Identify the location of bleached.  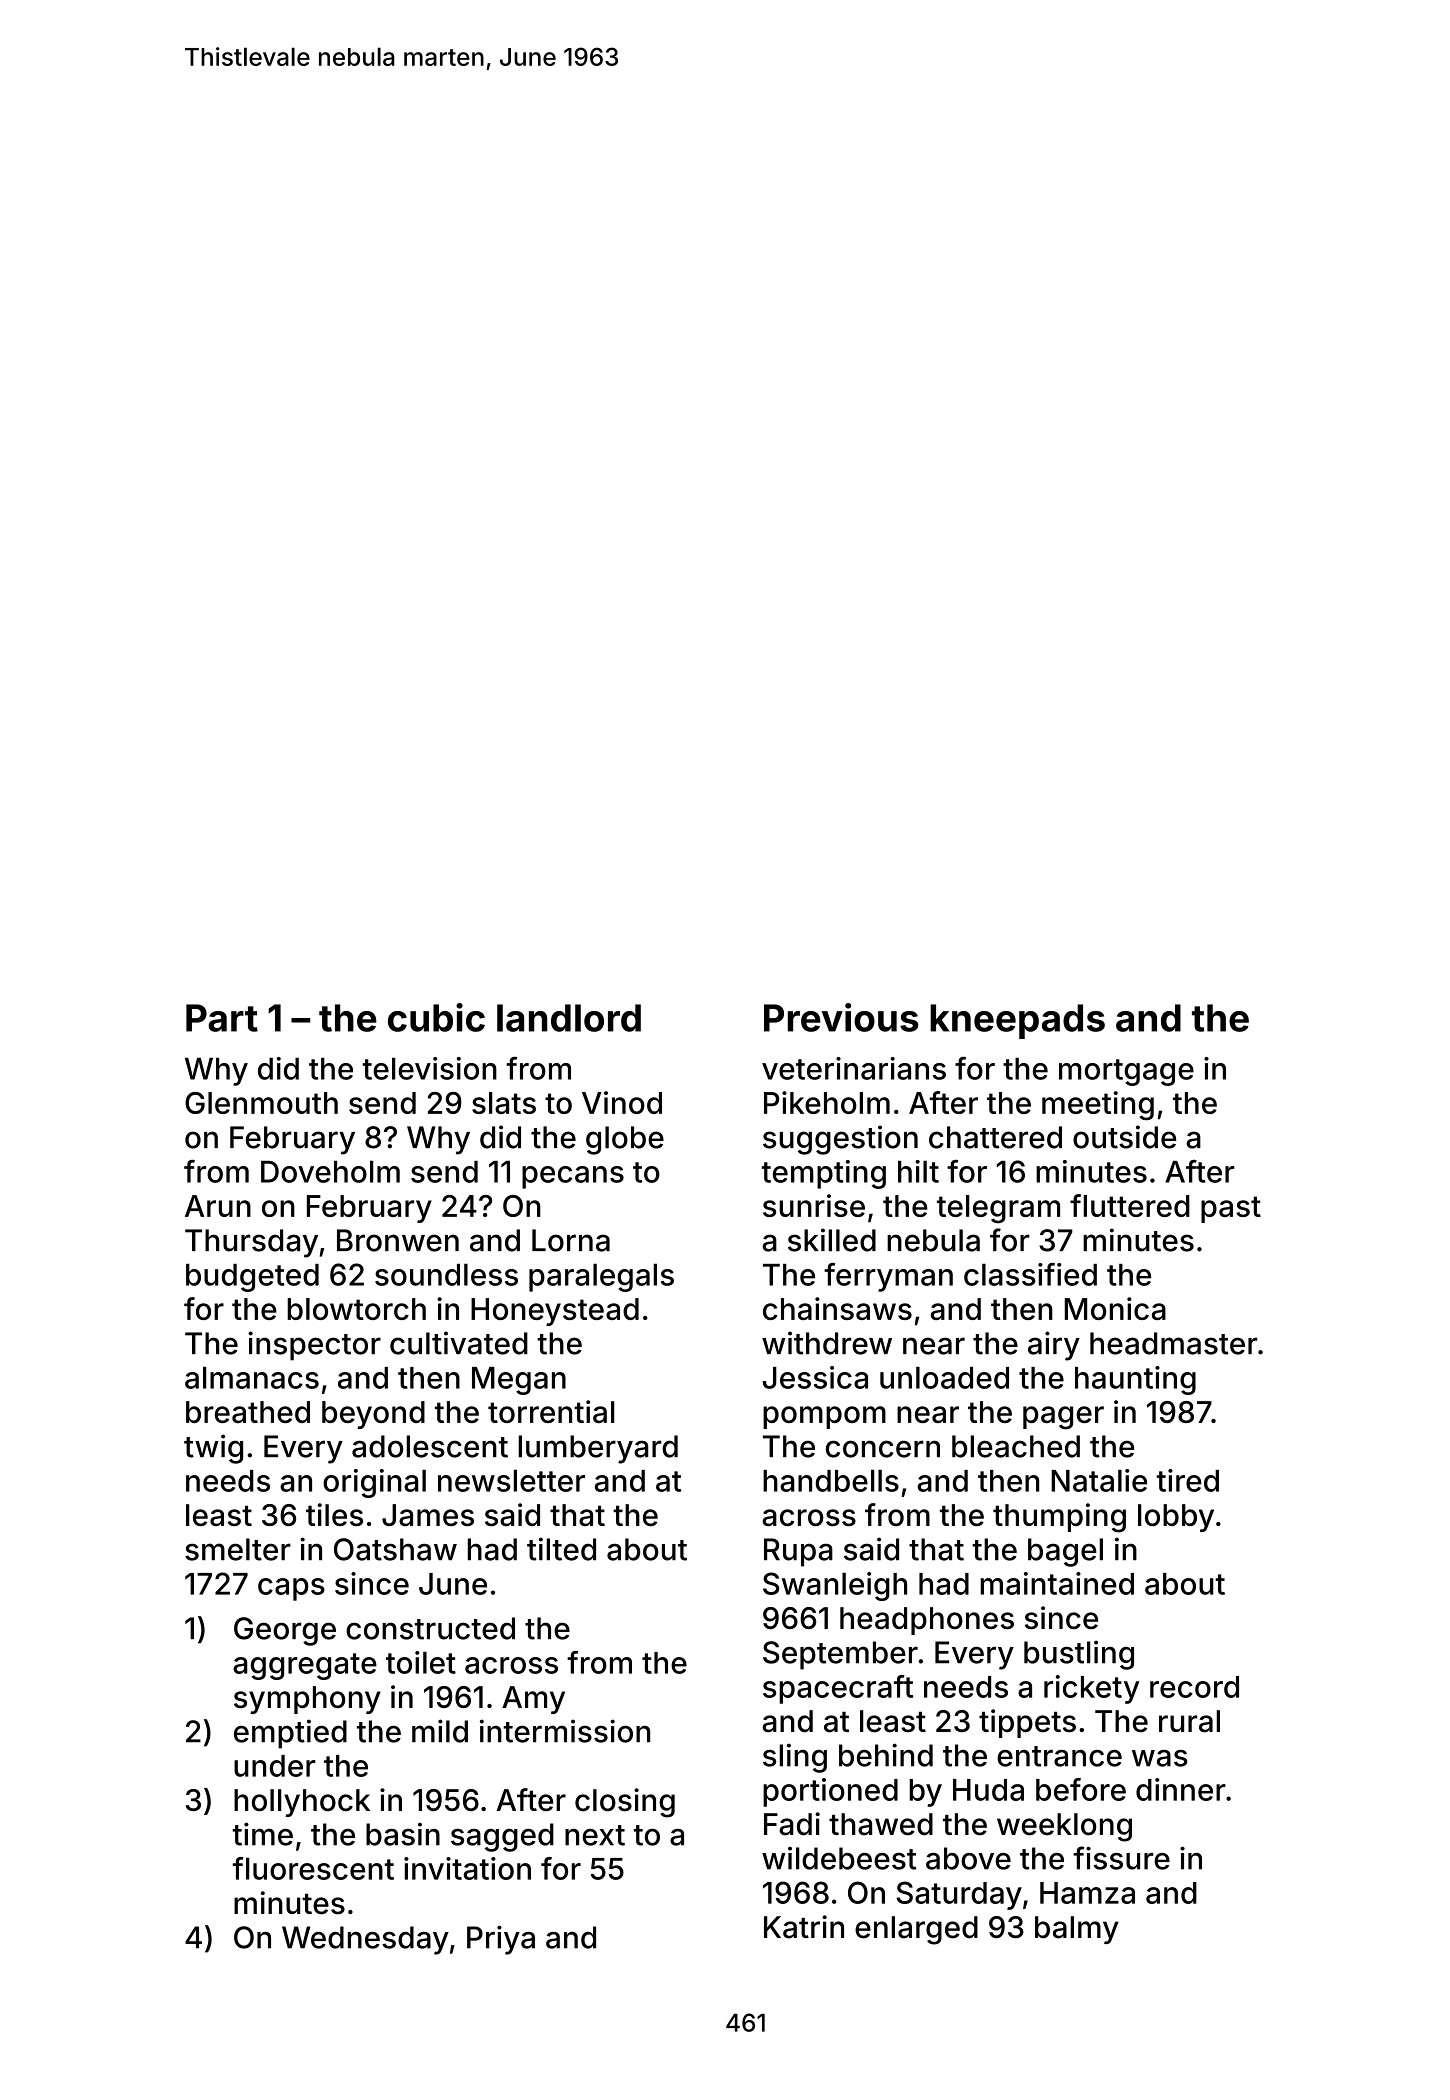
(1016, 1446).
